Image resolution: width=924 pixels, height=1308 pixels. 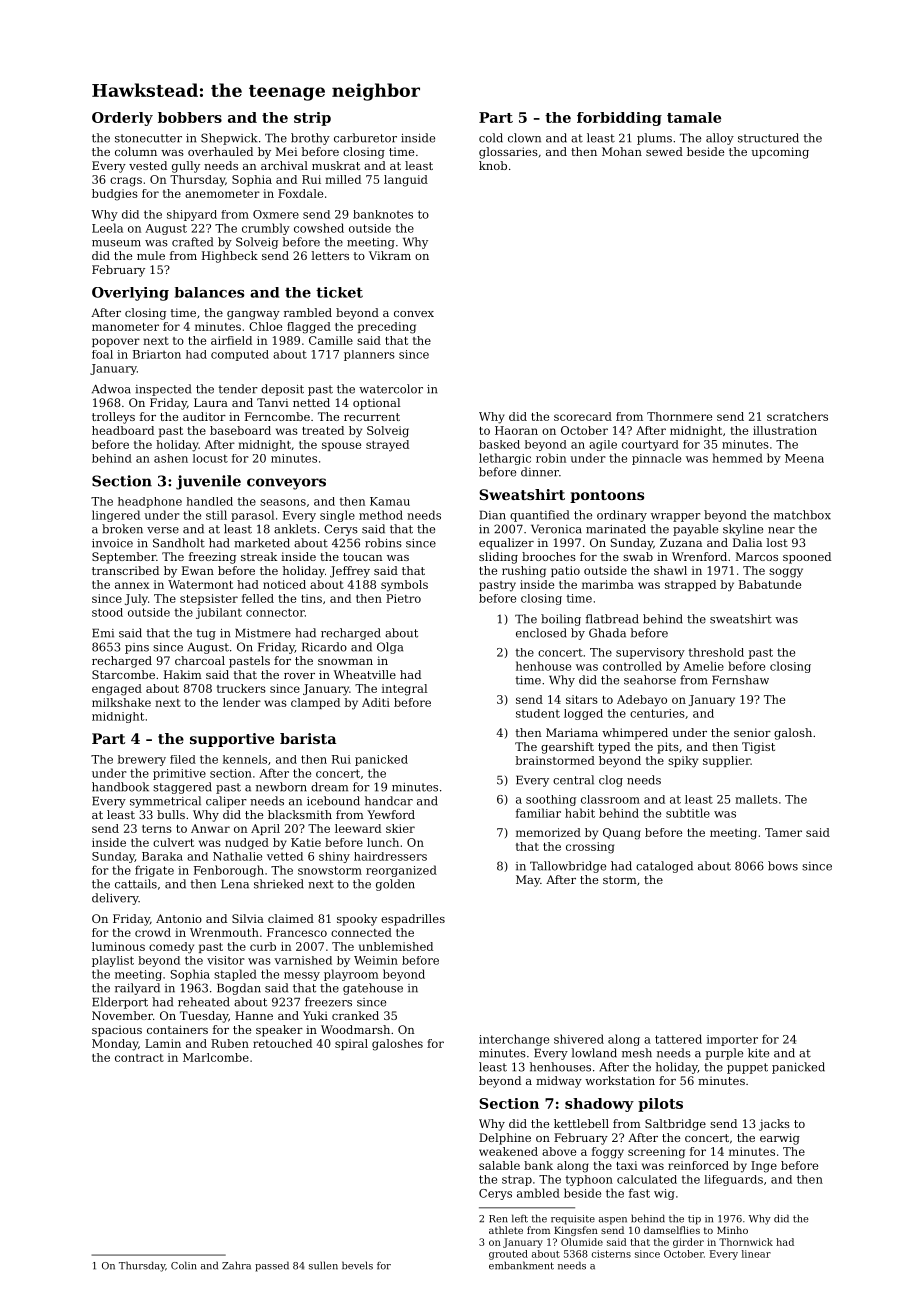 What do you see at coordinates (491, 138) in the page?
I see `cold` at bounding box center [491, 138].
